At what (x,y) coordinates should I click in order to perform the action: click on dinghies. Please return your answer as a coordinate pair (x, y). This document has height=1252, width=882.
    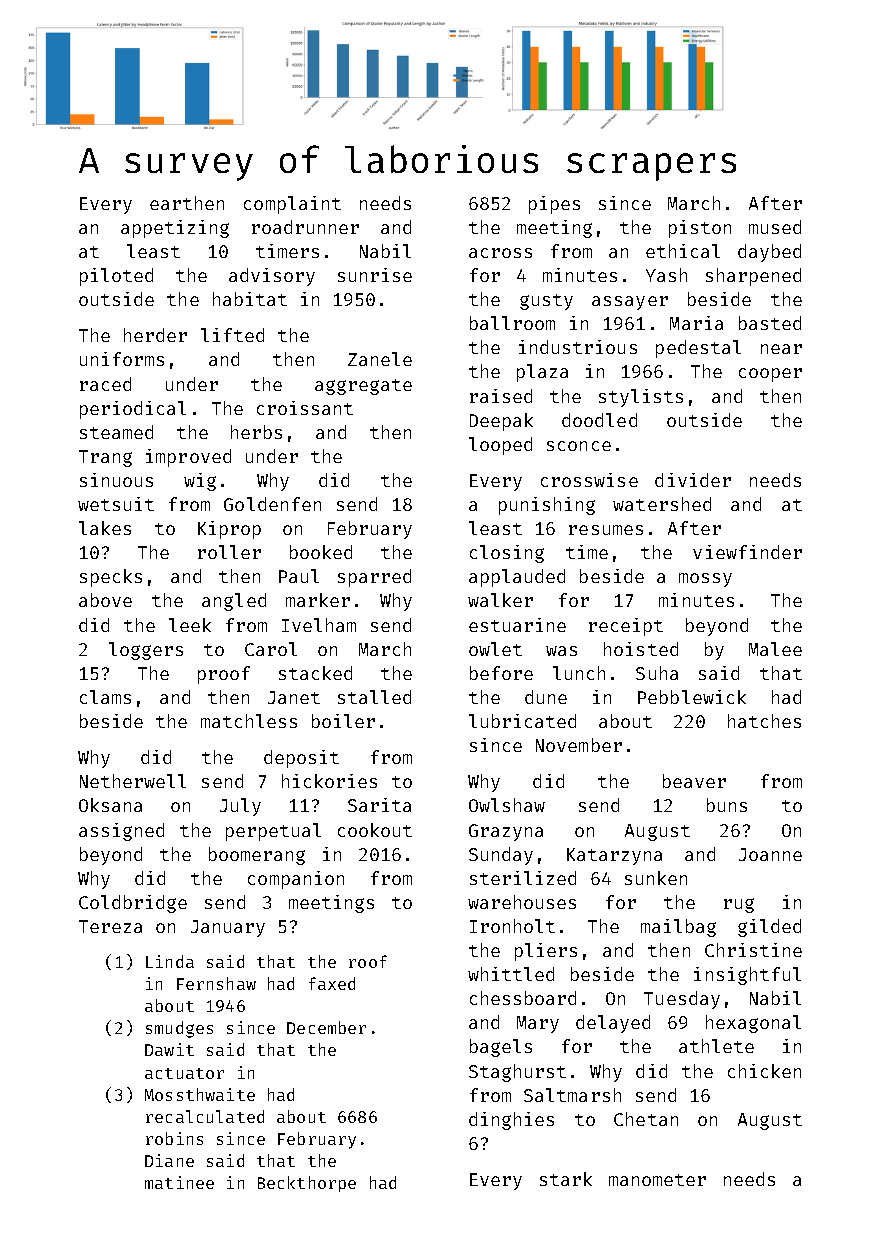
    Looking at the image, I should click on (511, 1121).
